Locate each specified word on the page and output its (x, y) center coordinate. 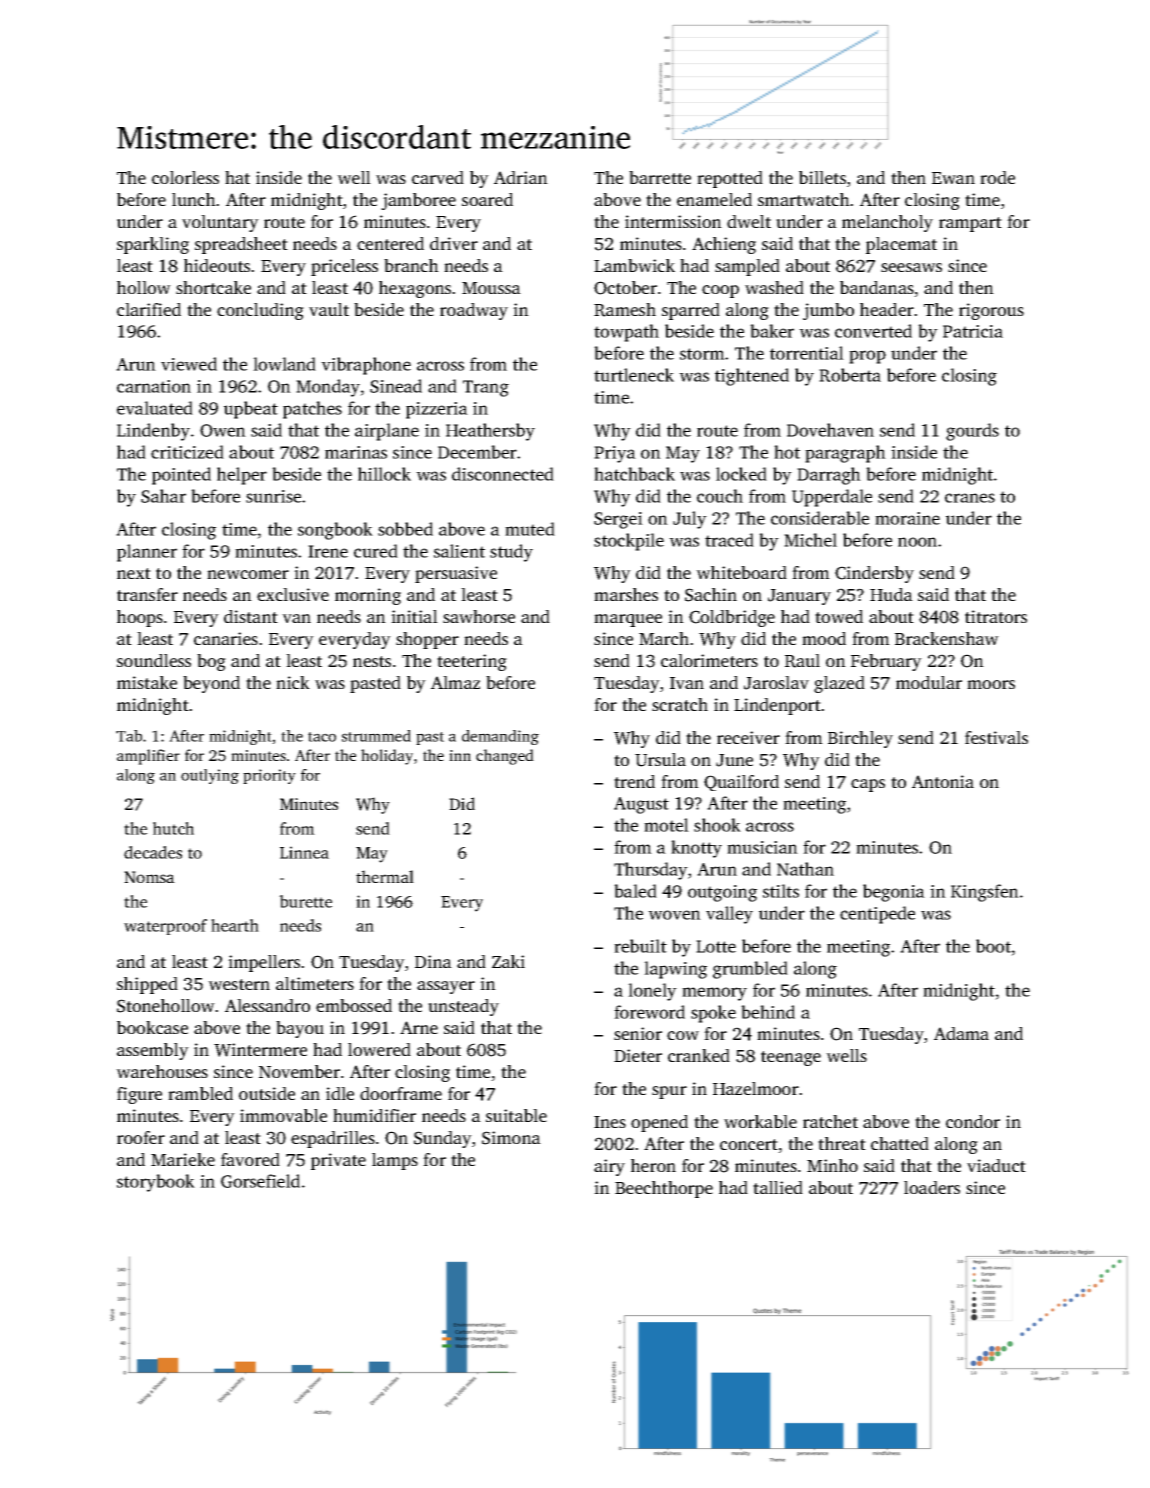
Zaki (508, 961)
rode (997, 177)
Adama (961, 1033)
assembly (153, 1051)
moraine (907, 518)
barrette (660, 177)
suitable (516, 1115)
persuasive (456, 574)
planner (147, 553)
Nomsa (149, 877)
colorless (185, 177)
